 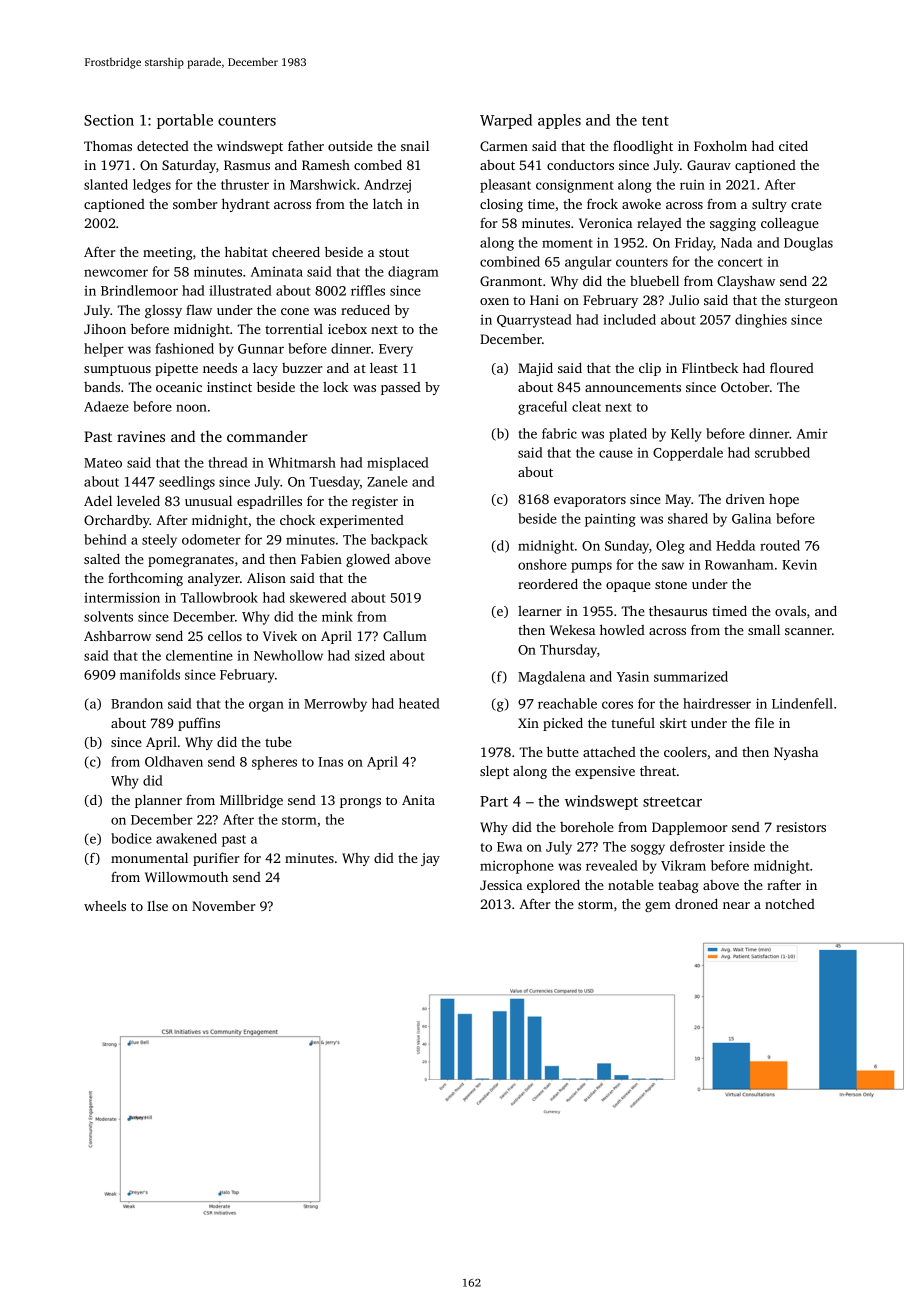 I want to click on Copperdale, so click(x=688, y=454).
